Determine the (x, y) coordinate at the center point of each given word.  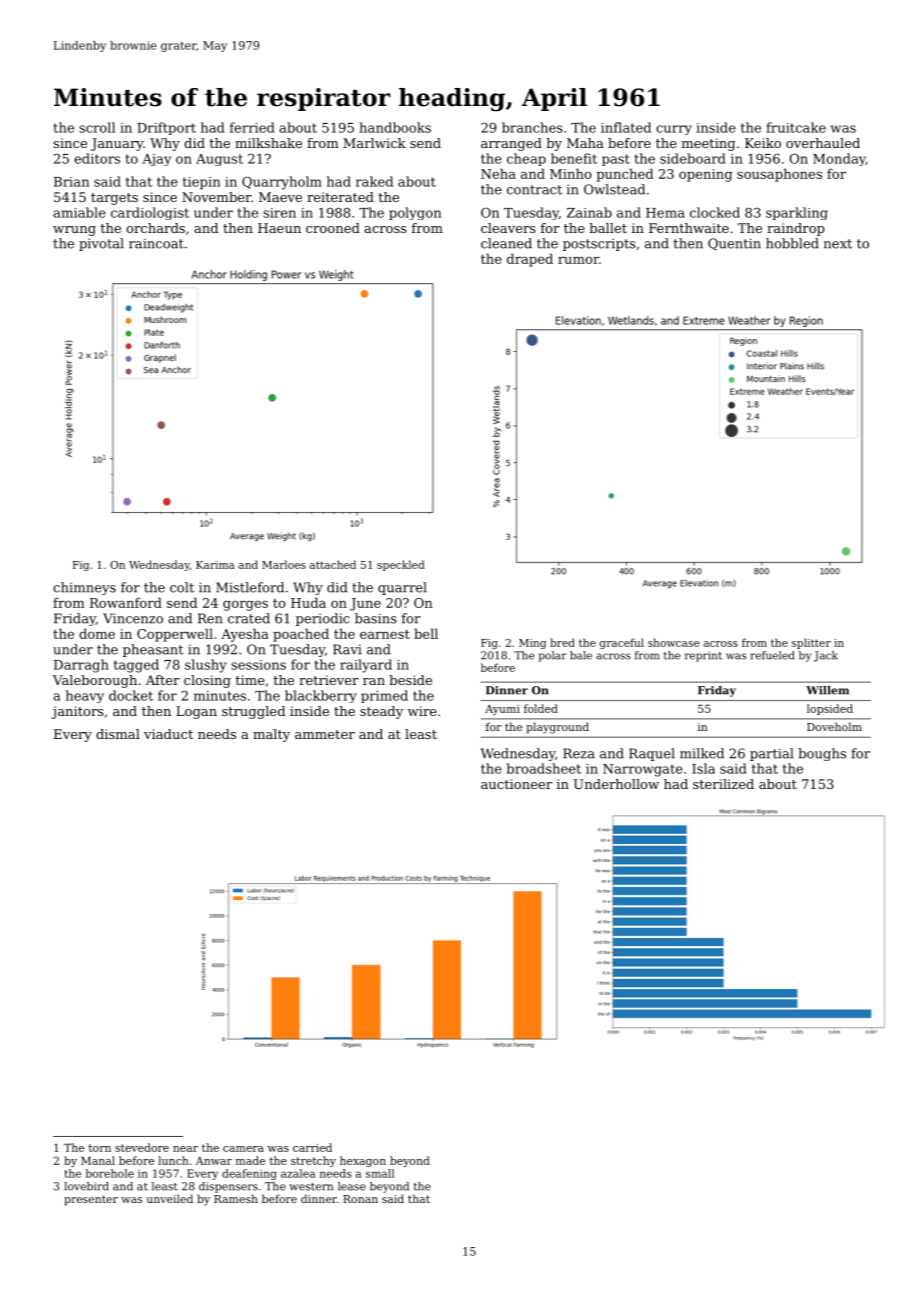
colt (182, 587)
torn (99, 1148)
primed (384, 696)
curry (674, 130)
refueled (772, 655)
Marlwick (374, 143)
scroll (97, 127)
